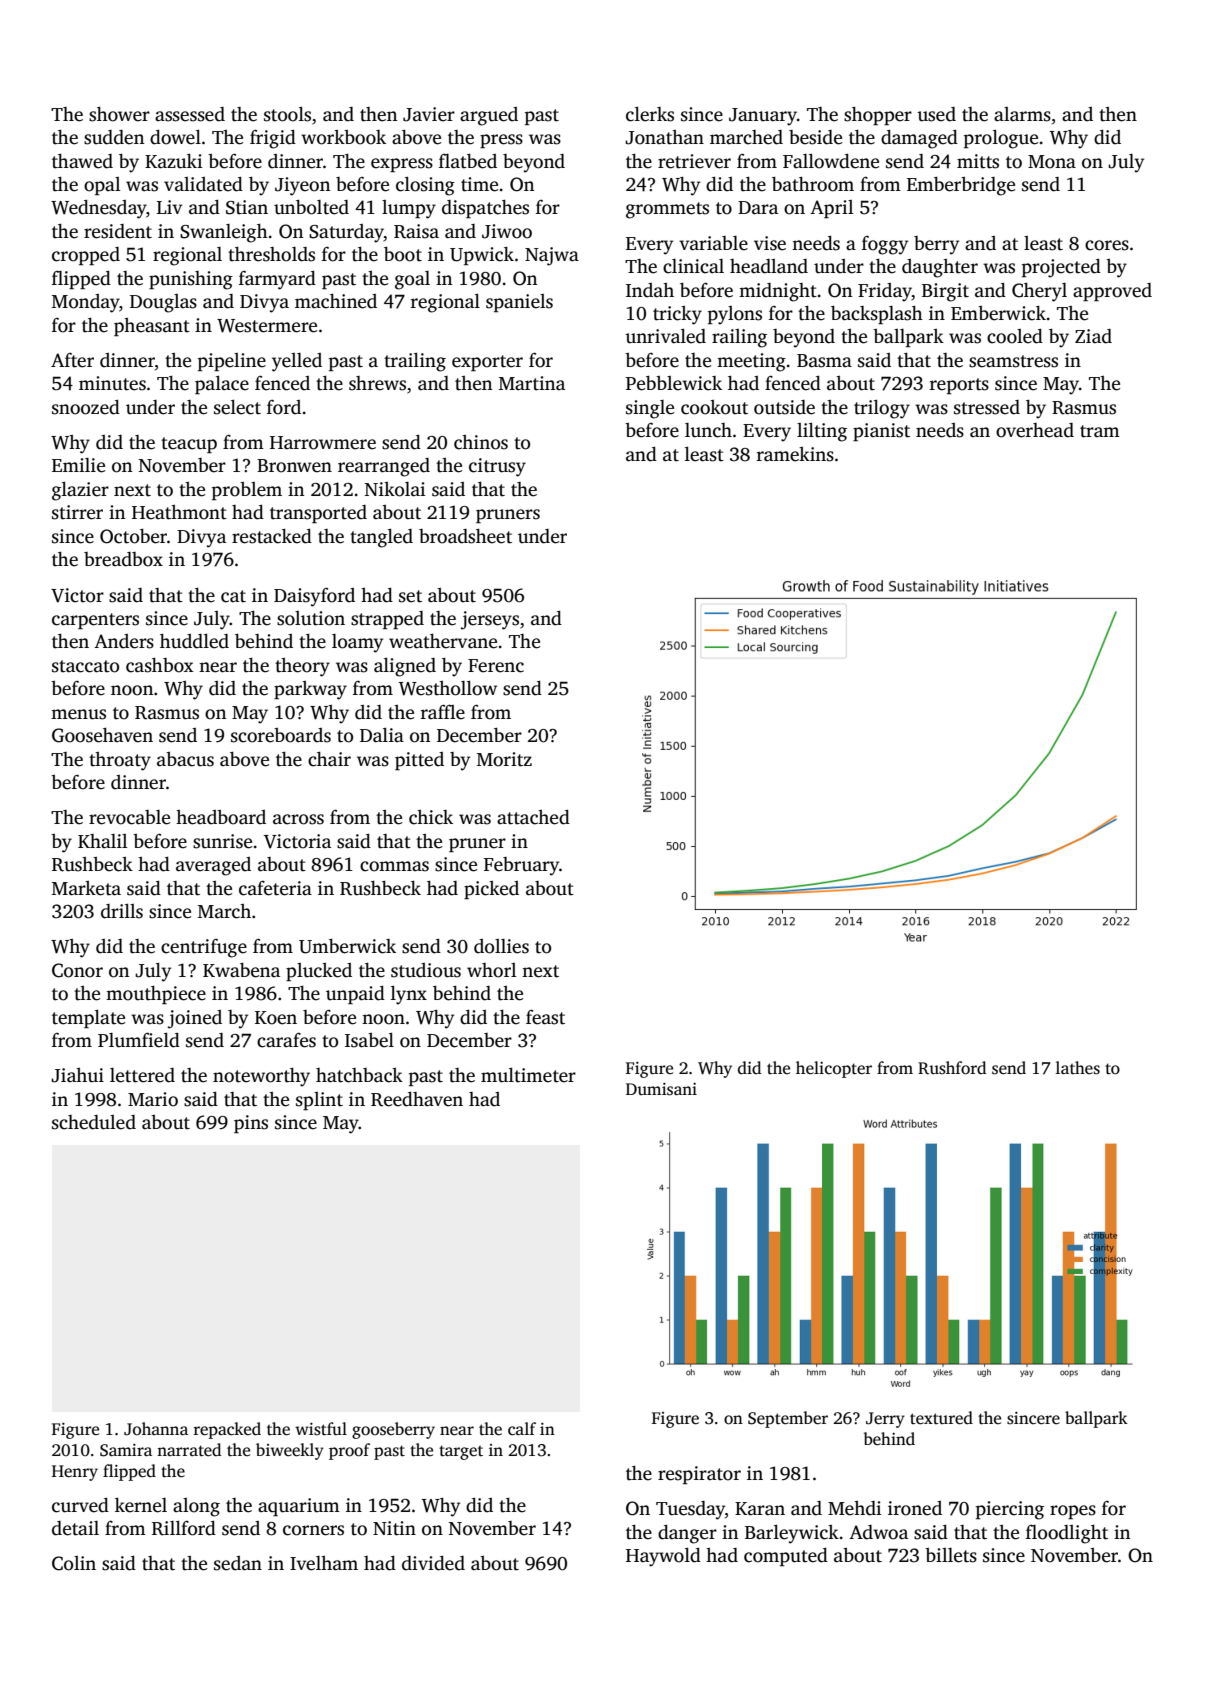 This screenshot has height=1704, width=1205. I want to click on target, so click(461, 1452).
